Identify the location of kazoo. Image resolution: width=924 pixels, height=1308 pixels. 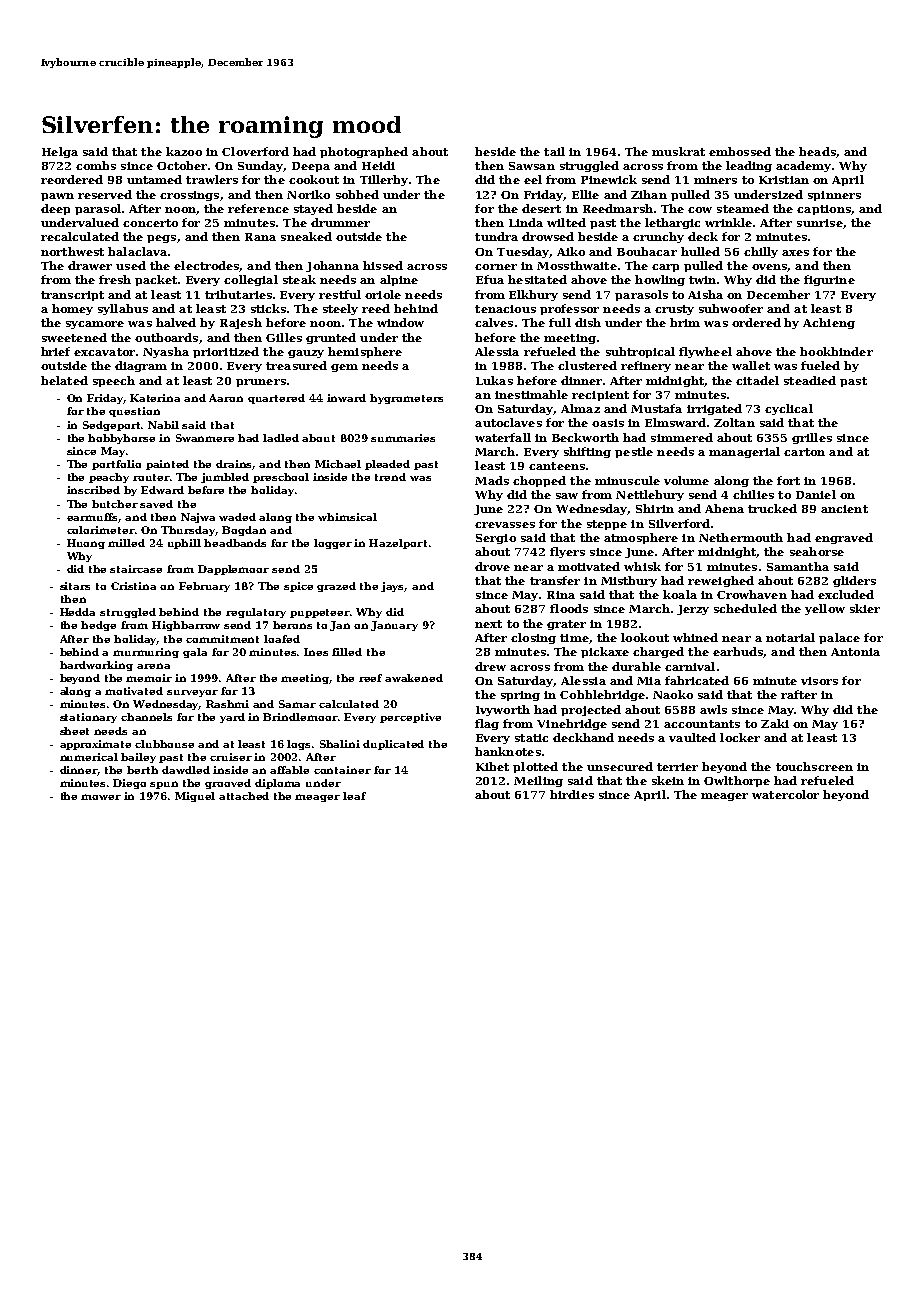
(184, 151).
